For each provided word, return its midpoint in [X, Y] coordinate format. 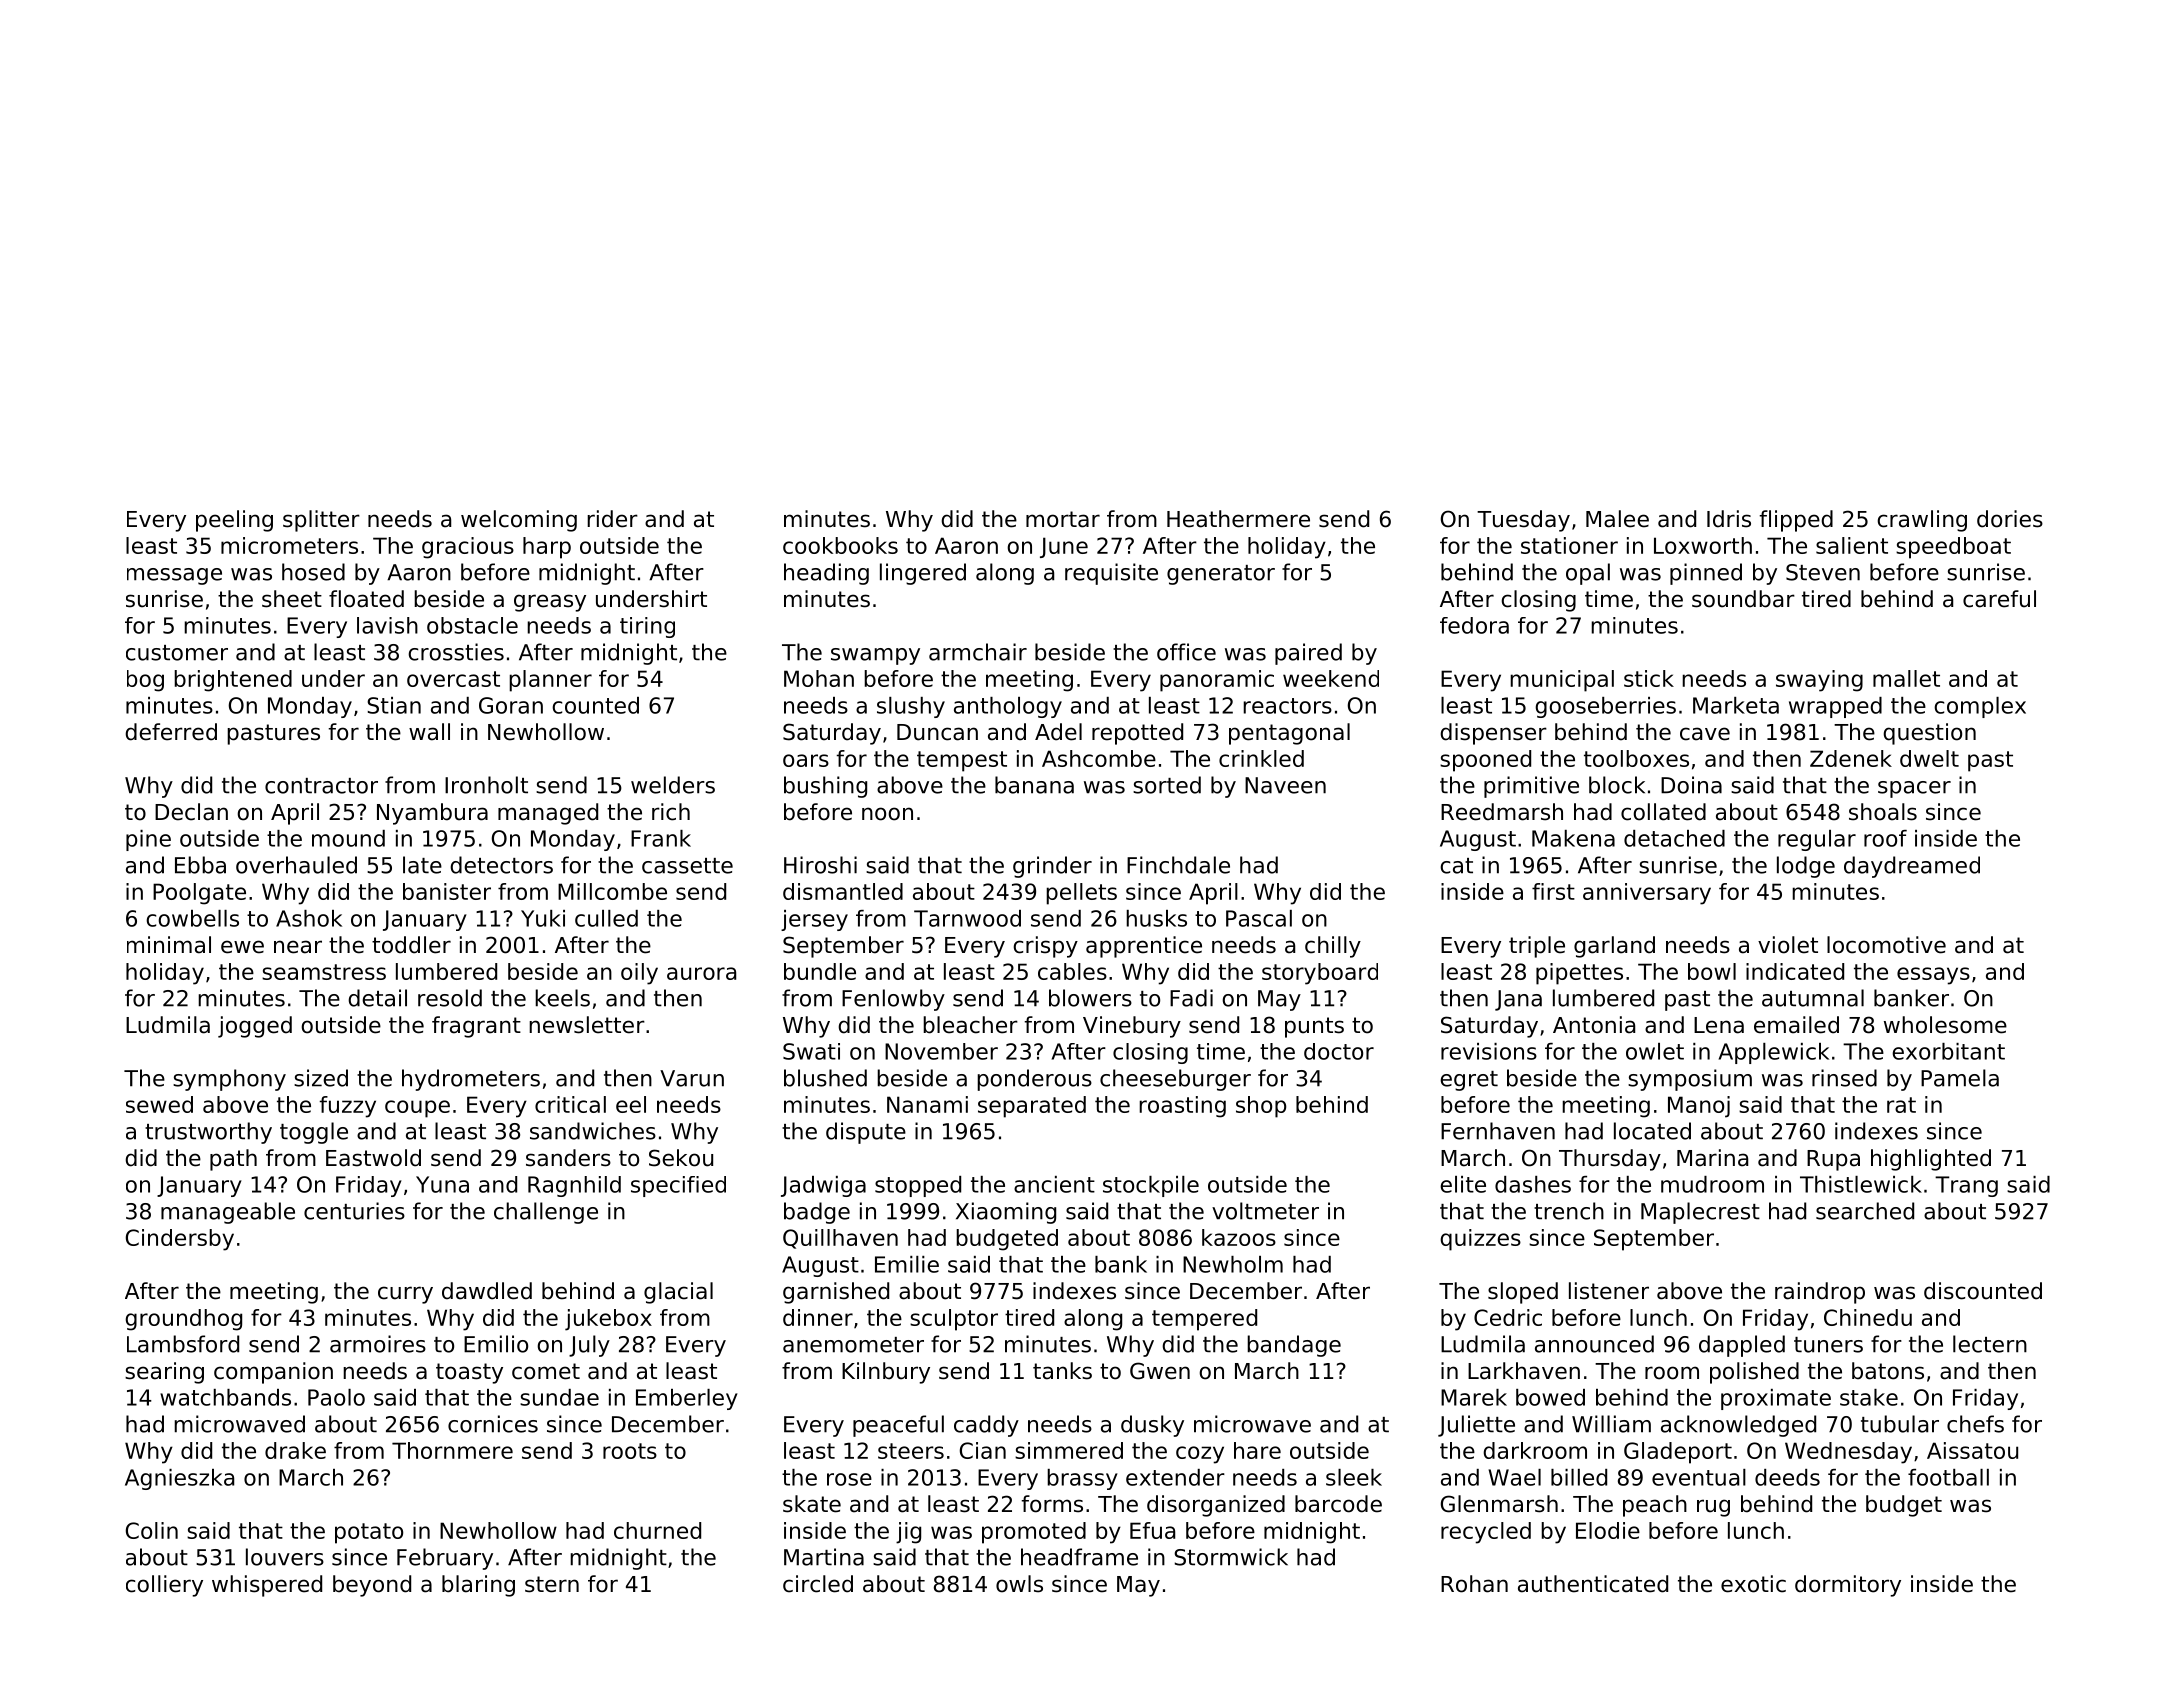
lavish [387, 625]
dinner [818, 1317]
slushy [911, 707]
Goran [511, 705]
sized [321, 1078]
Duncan [937, 732]
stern [552, 1584]
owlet [1655, 1051]
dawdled [487, 1291]
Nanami [927, 1104]
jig [908, 1533]
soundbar [1743, 599]
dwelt [1929, 758]
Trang [1966, 1186]
